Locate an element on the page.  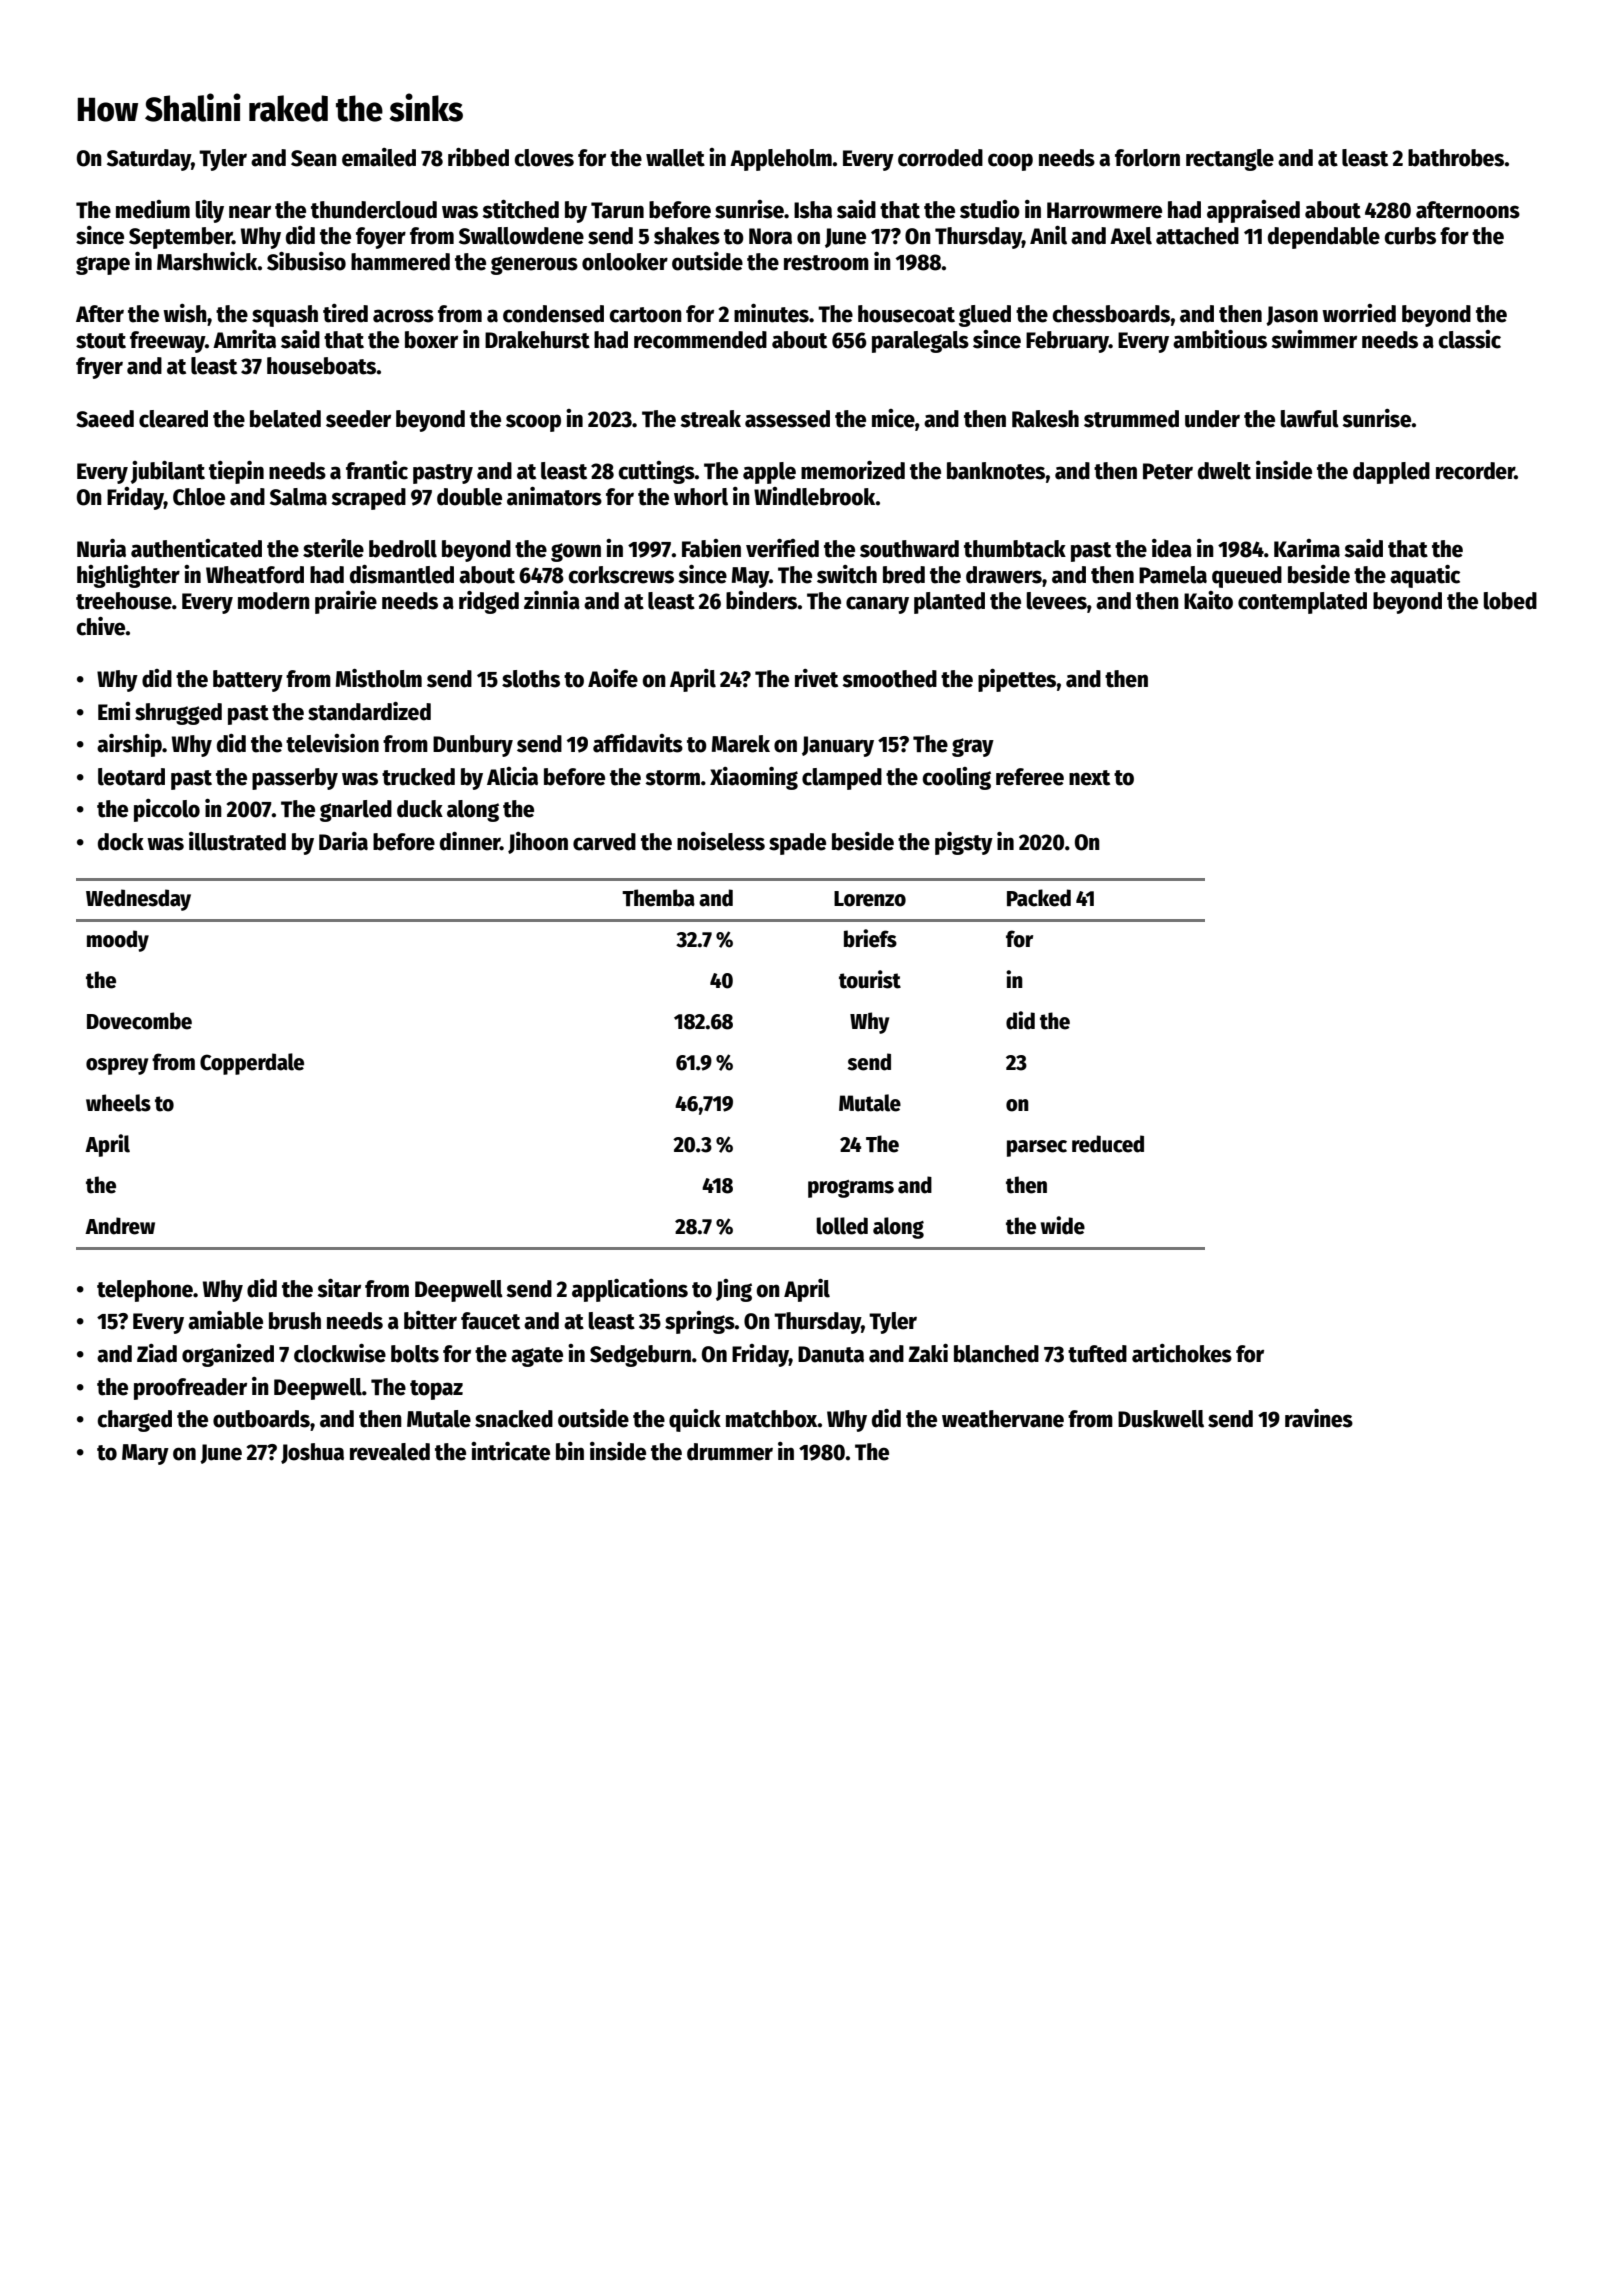
ravines is located at coordinates (1319, 1418).
